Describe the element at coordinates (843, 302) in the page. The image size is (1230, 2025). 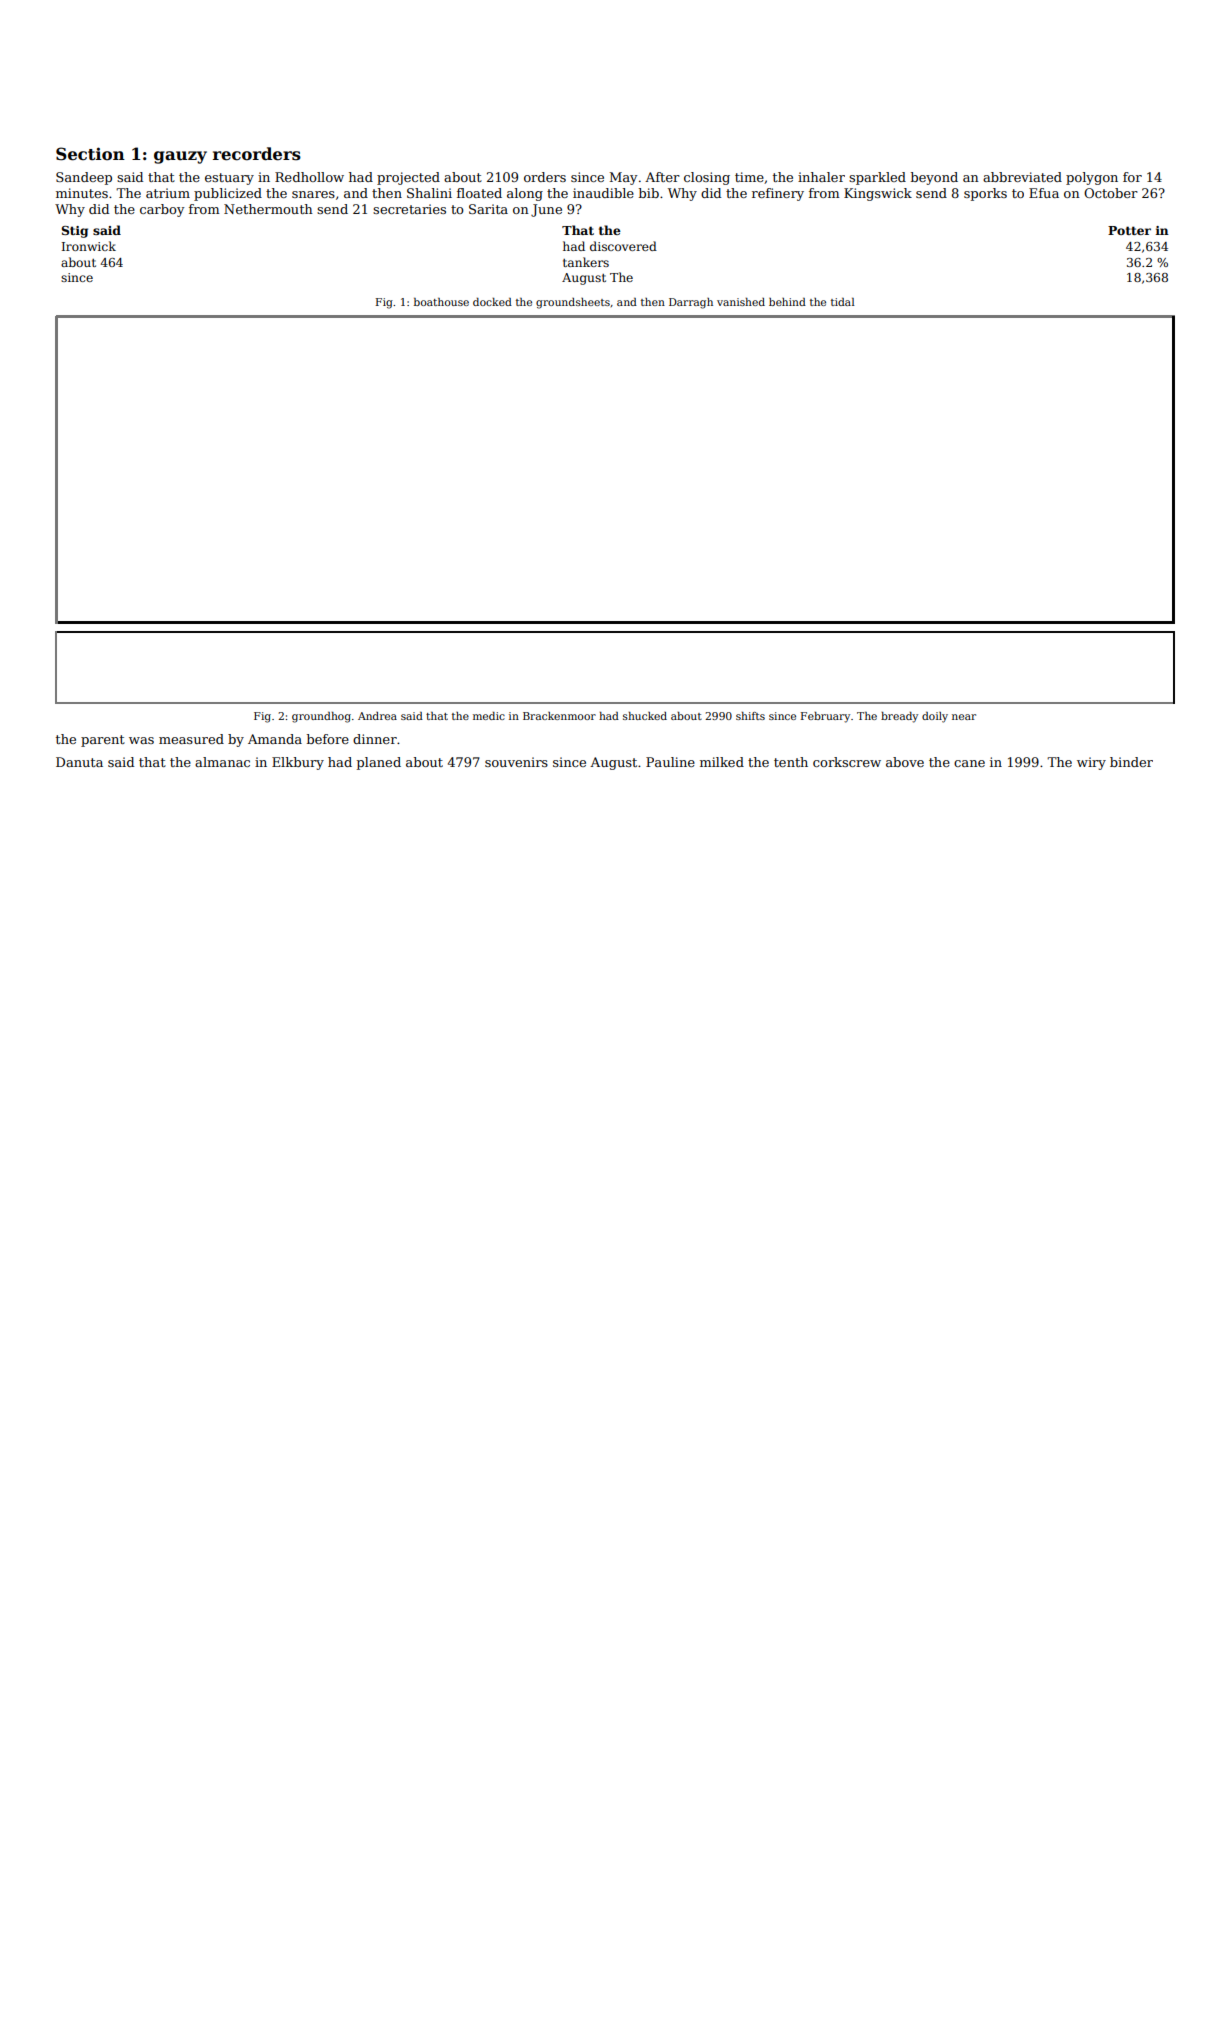
I see `tidal` at that location.
